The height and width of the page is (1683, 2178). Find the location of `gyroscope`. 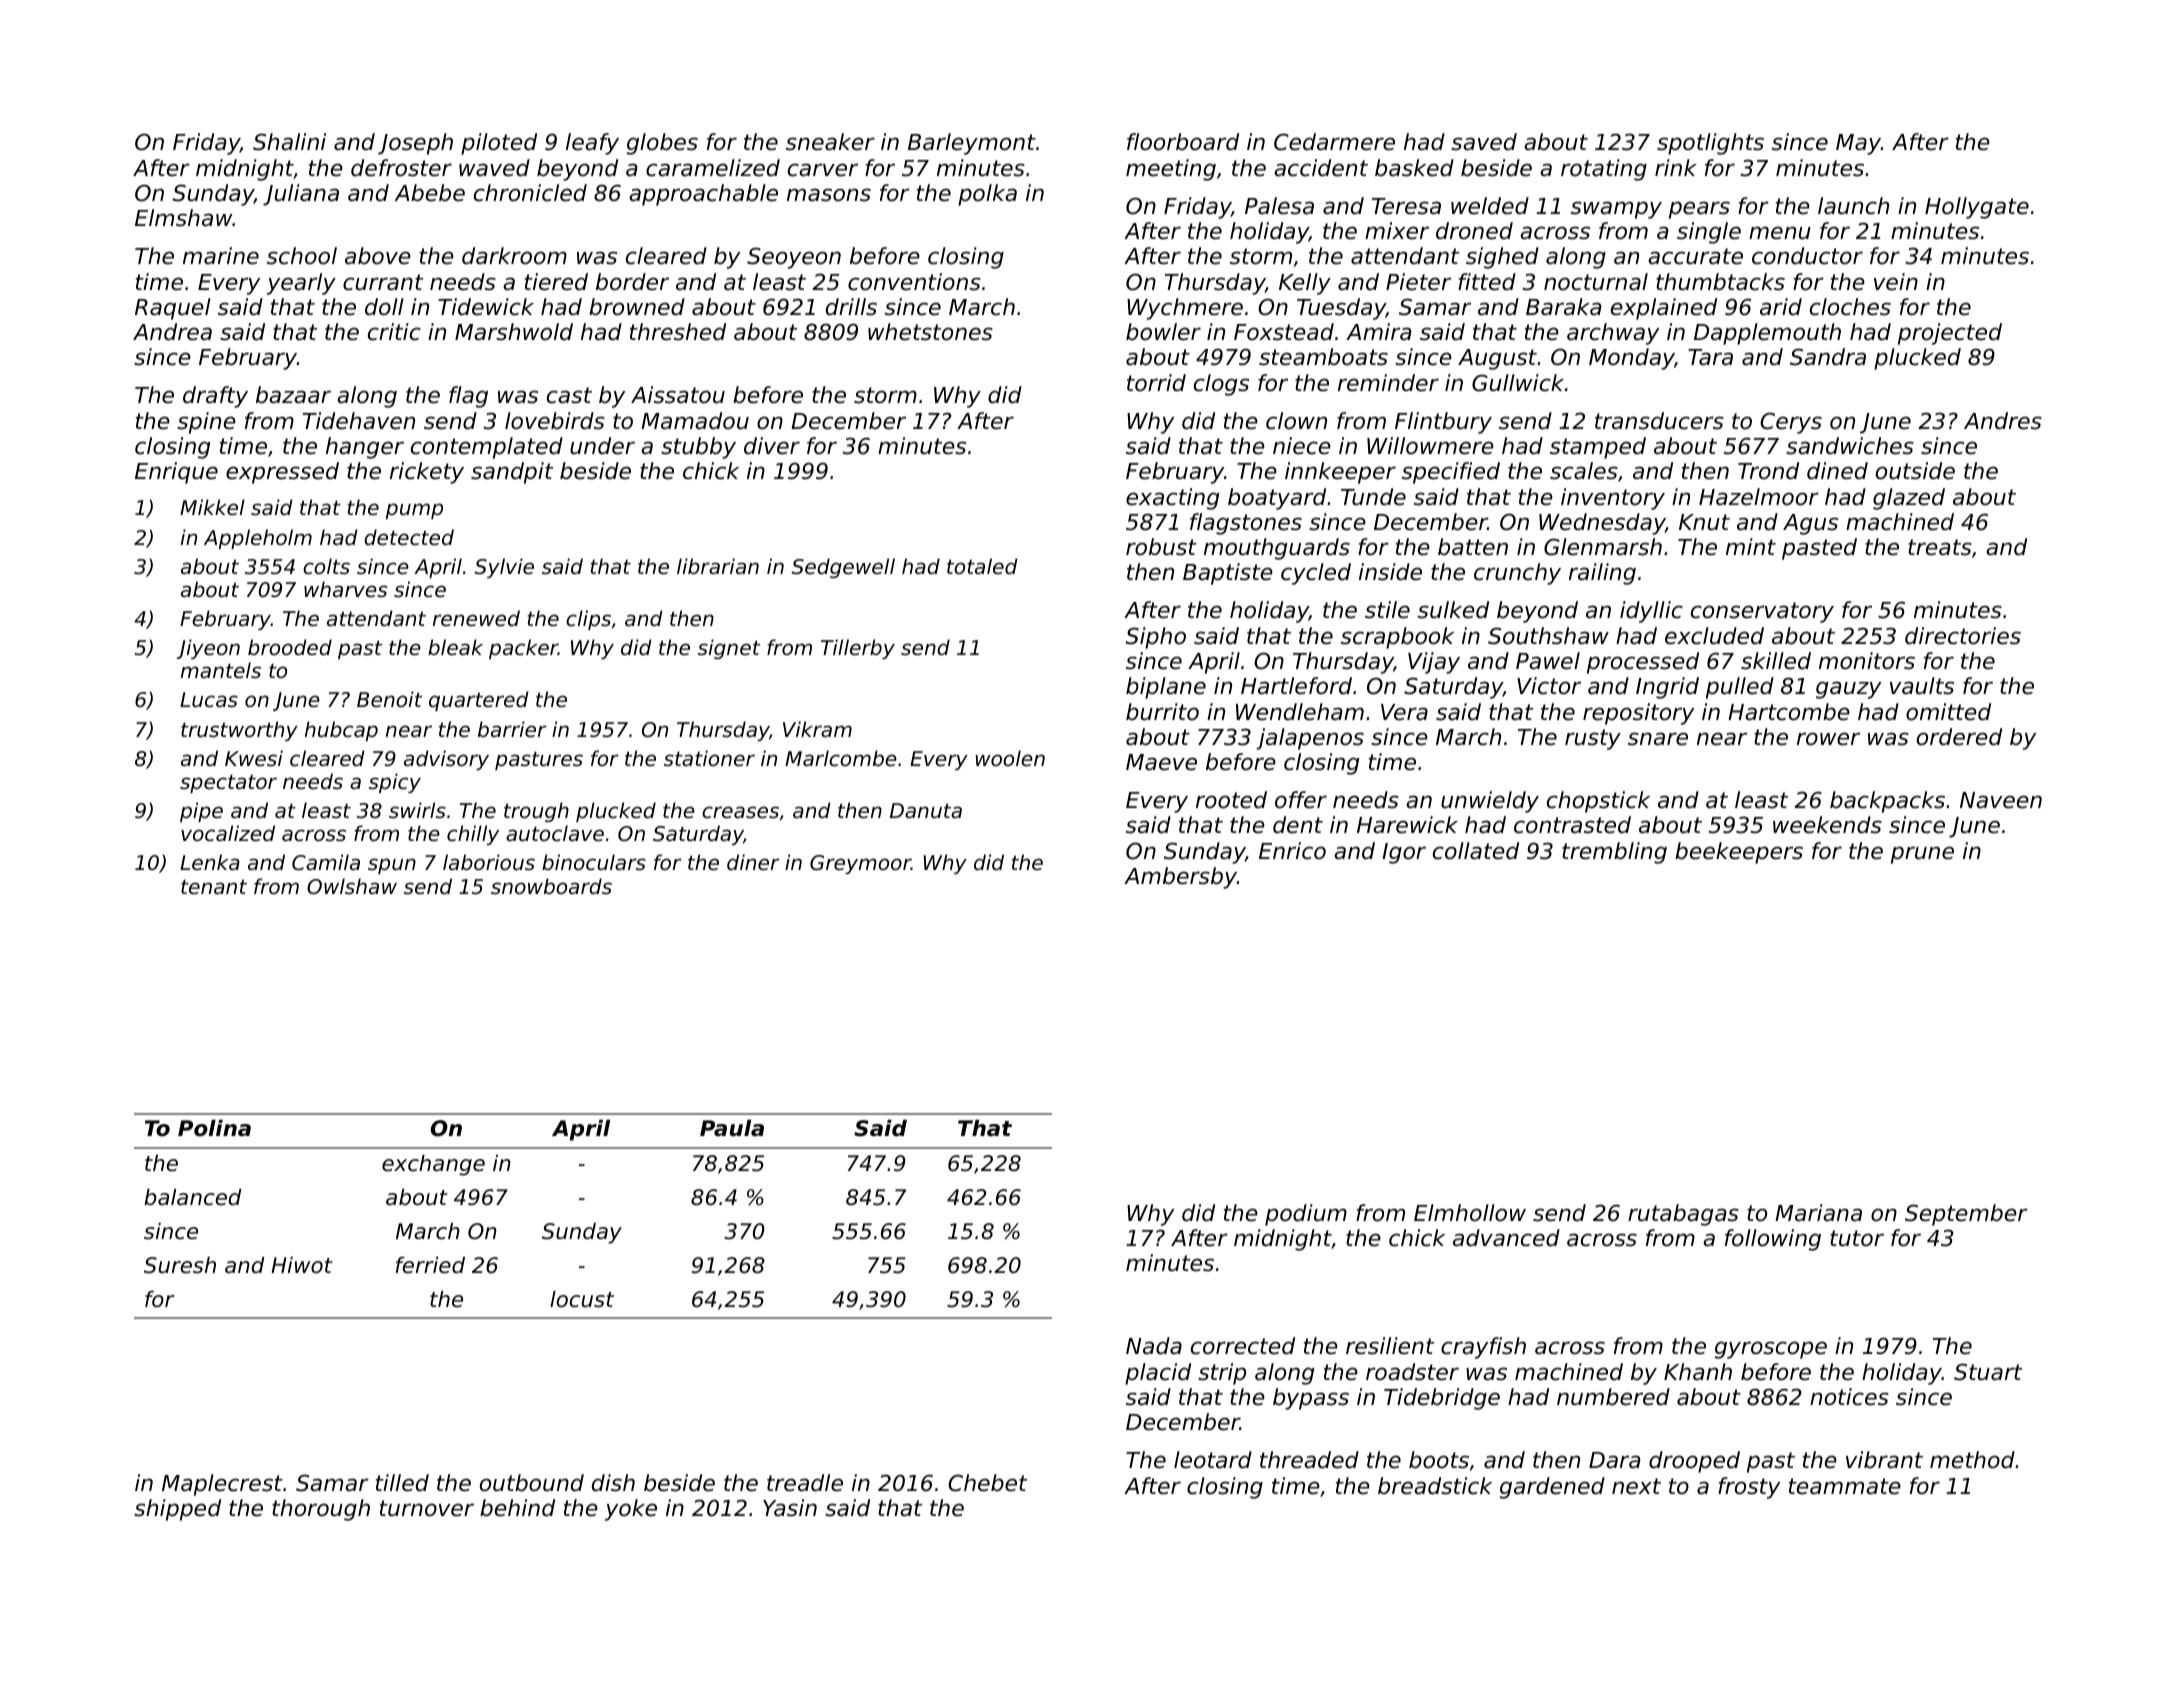

gyroscope is located at coordinates (1771, 1350).
